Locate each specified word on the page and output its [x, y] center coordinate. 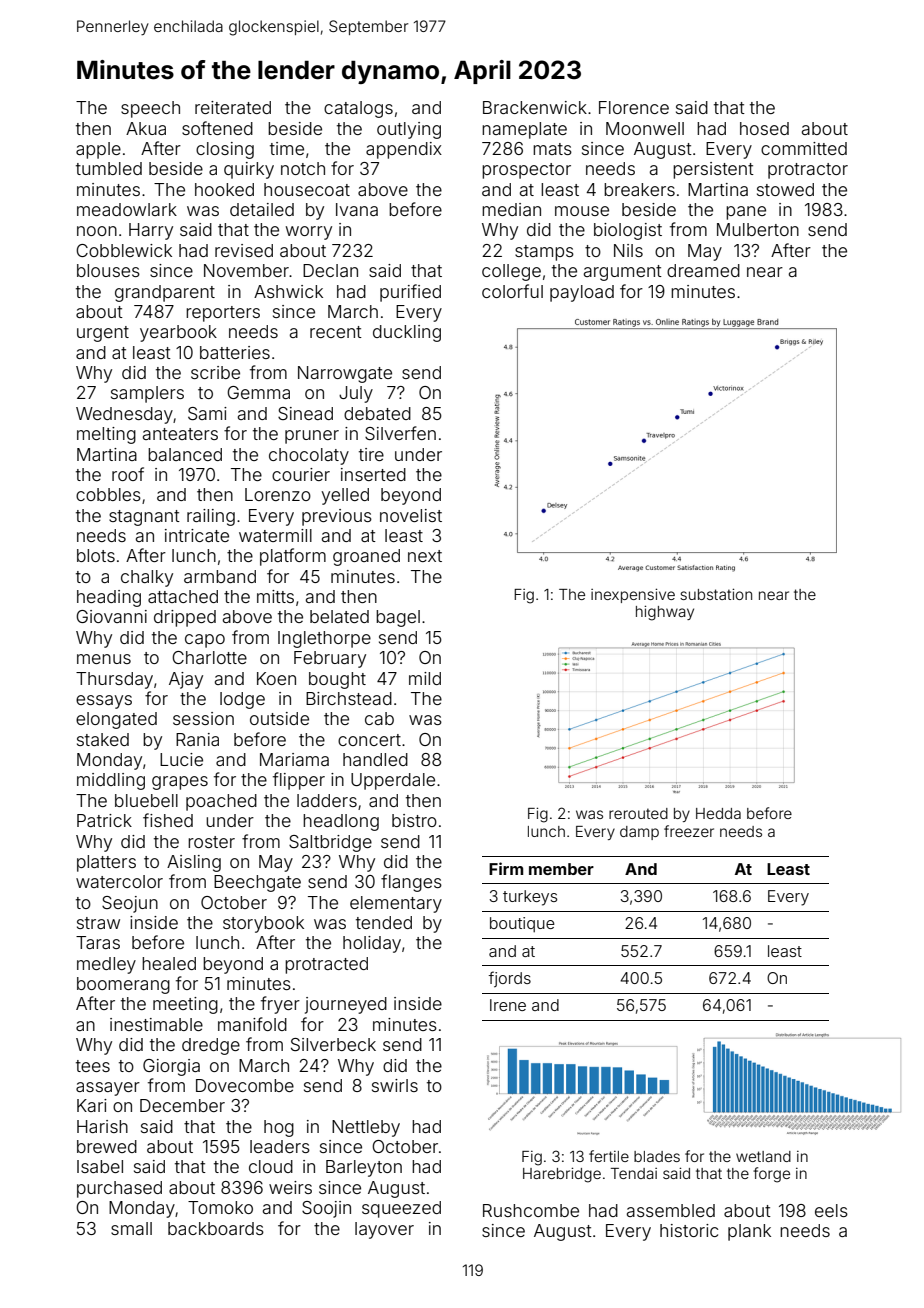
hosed [764, 128]
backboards [216, 1228]
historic [689, 1230]
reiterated [233, 107]
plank [749, 1232]
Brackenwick [535, 107]
